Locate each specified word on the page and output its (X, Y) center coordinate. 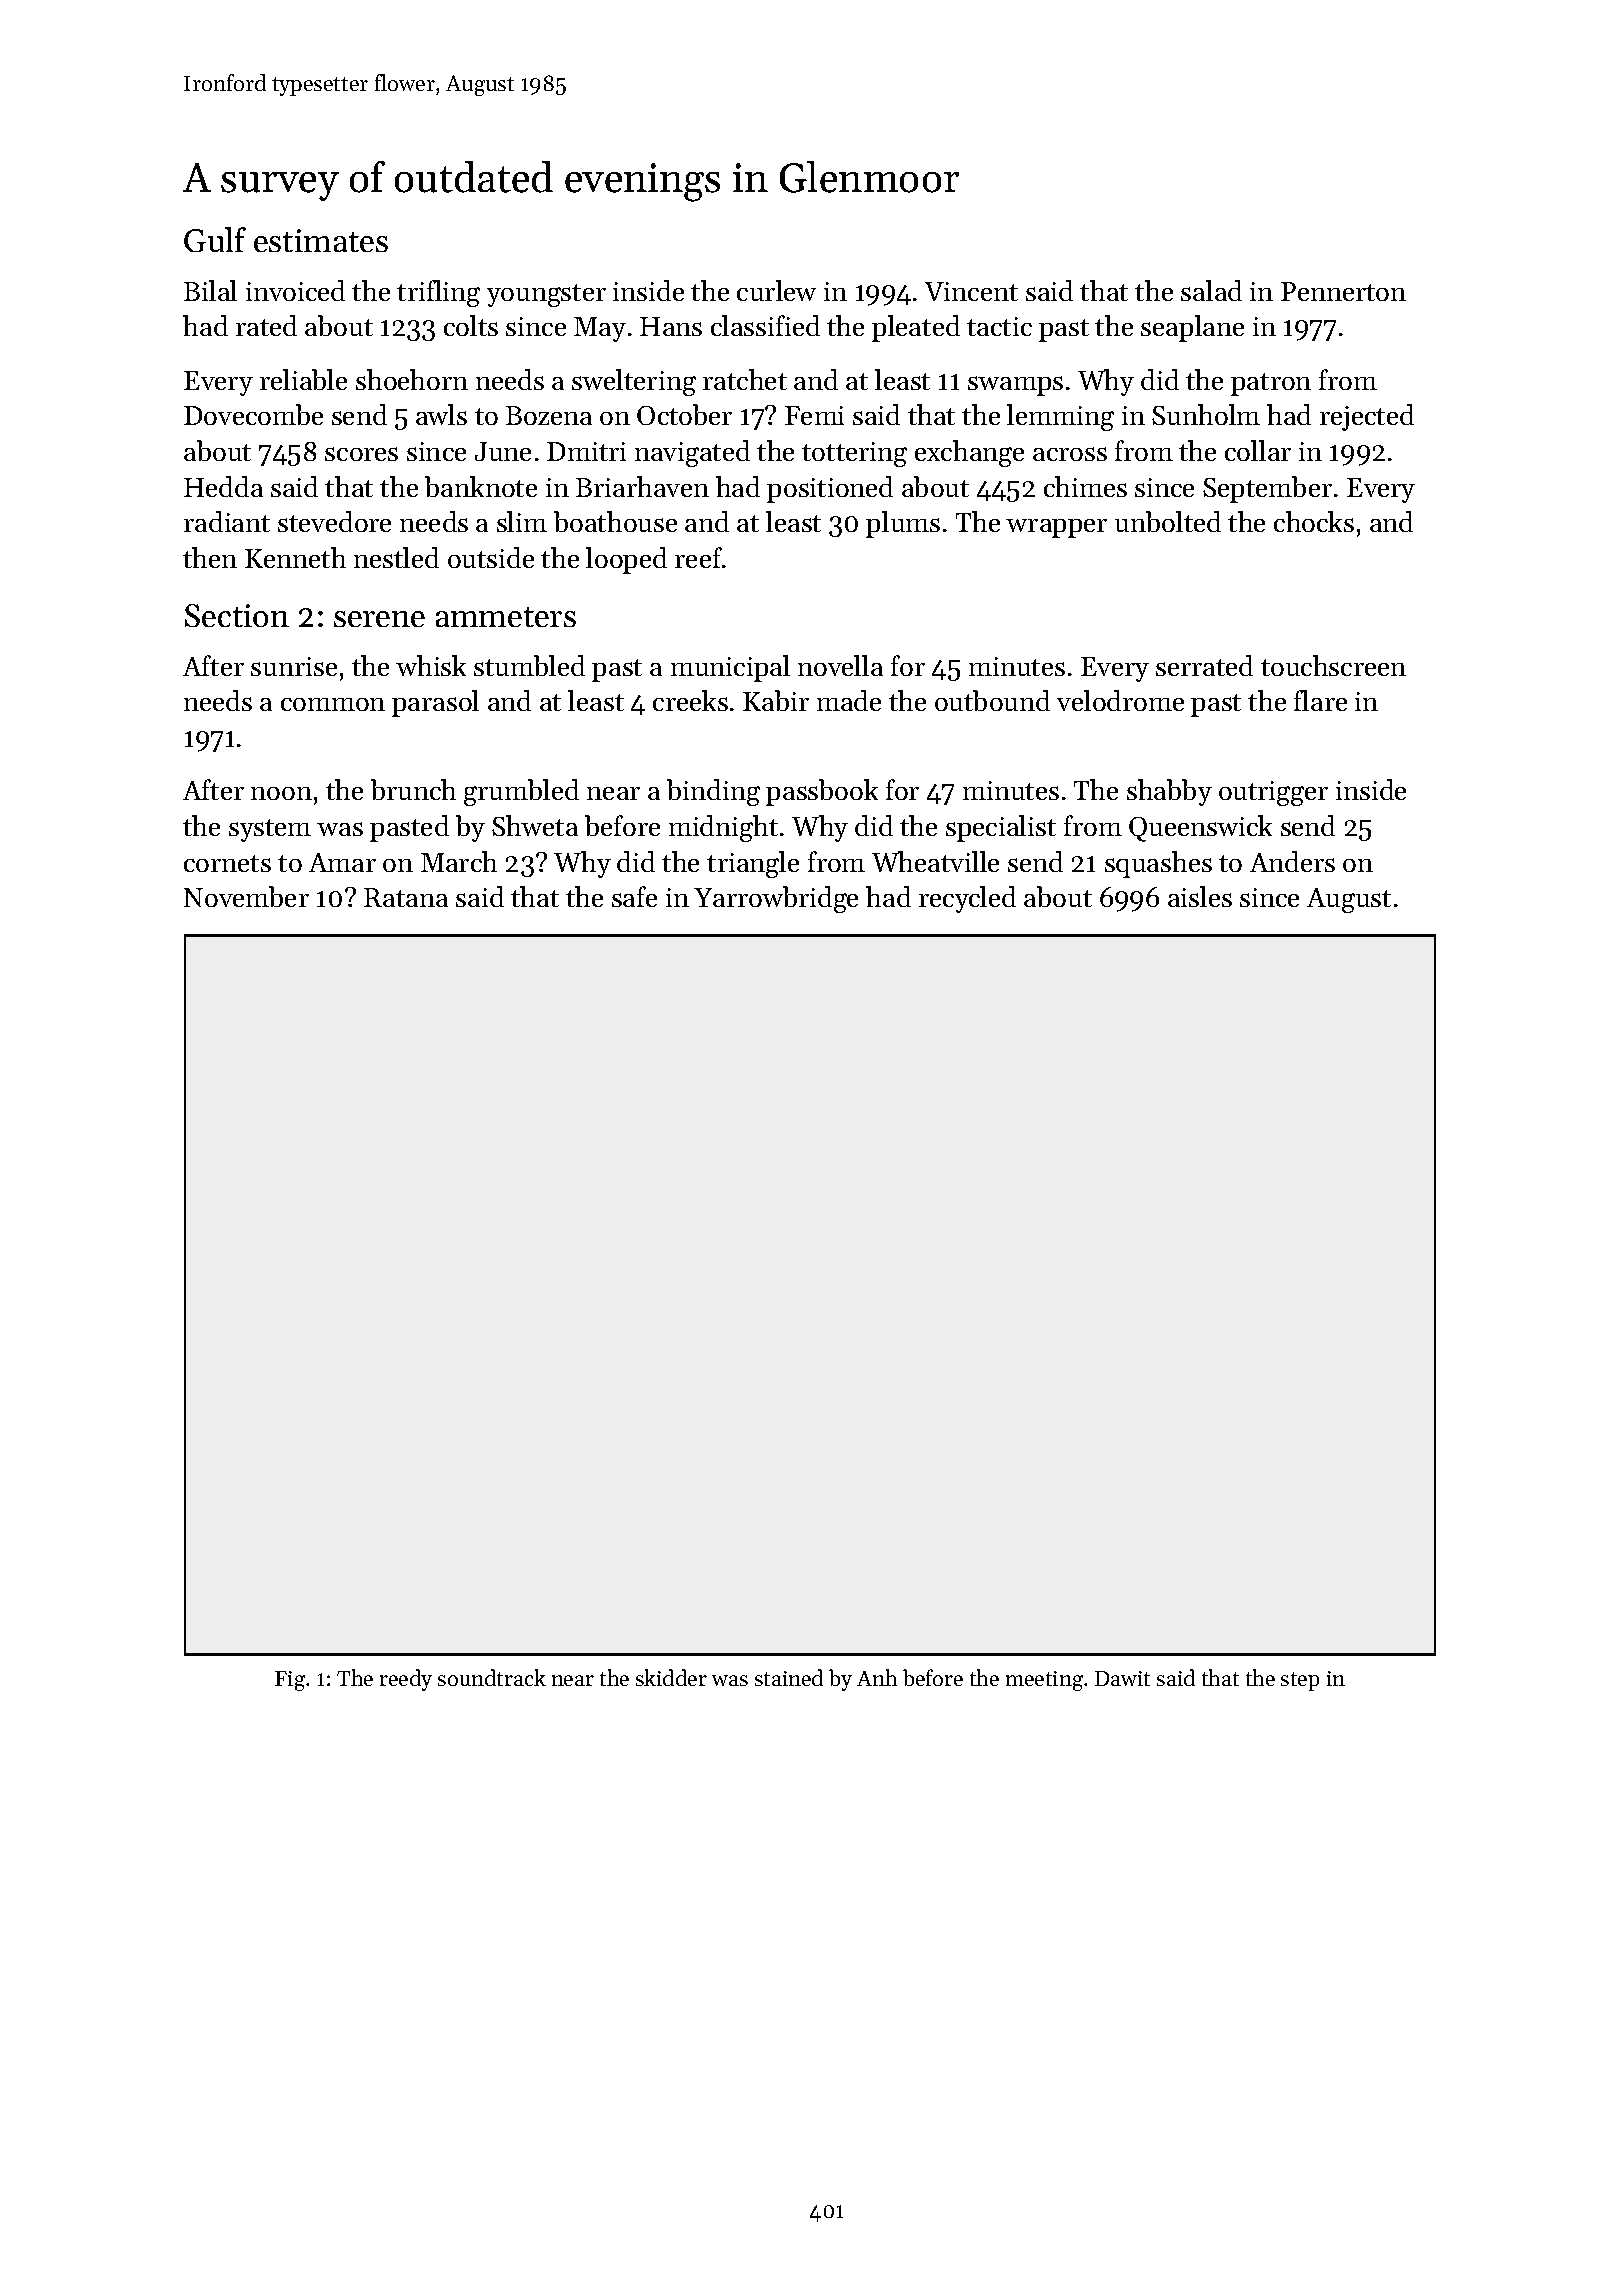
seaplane (1192, 328)
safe (634, 896)
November (246, 896)
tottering (854, 454)
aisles (1200, 896)
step (1300, 1681)
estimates (321, 240)
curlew (776, 290)
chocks (1314, 521)
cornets (227, 863)
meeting (1044, 1681)
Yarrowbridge (776, 899)
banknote (481, 486)
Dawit (1122, 1678)
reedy (406, 1680)
